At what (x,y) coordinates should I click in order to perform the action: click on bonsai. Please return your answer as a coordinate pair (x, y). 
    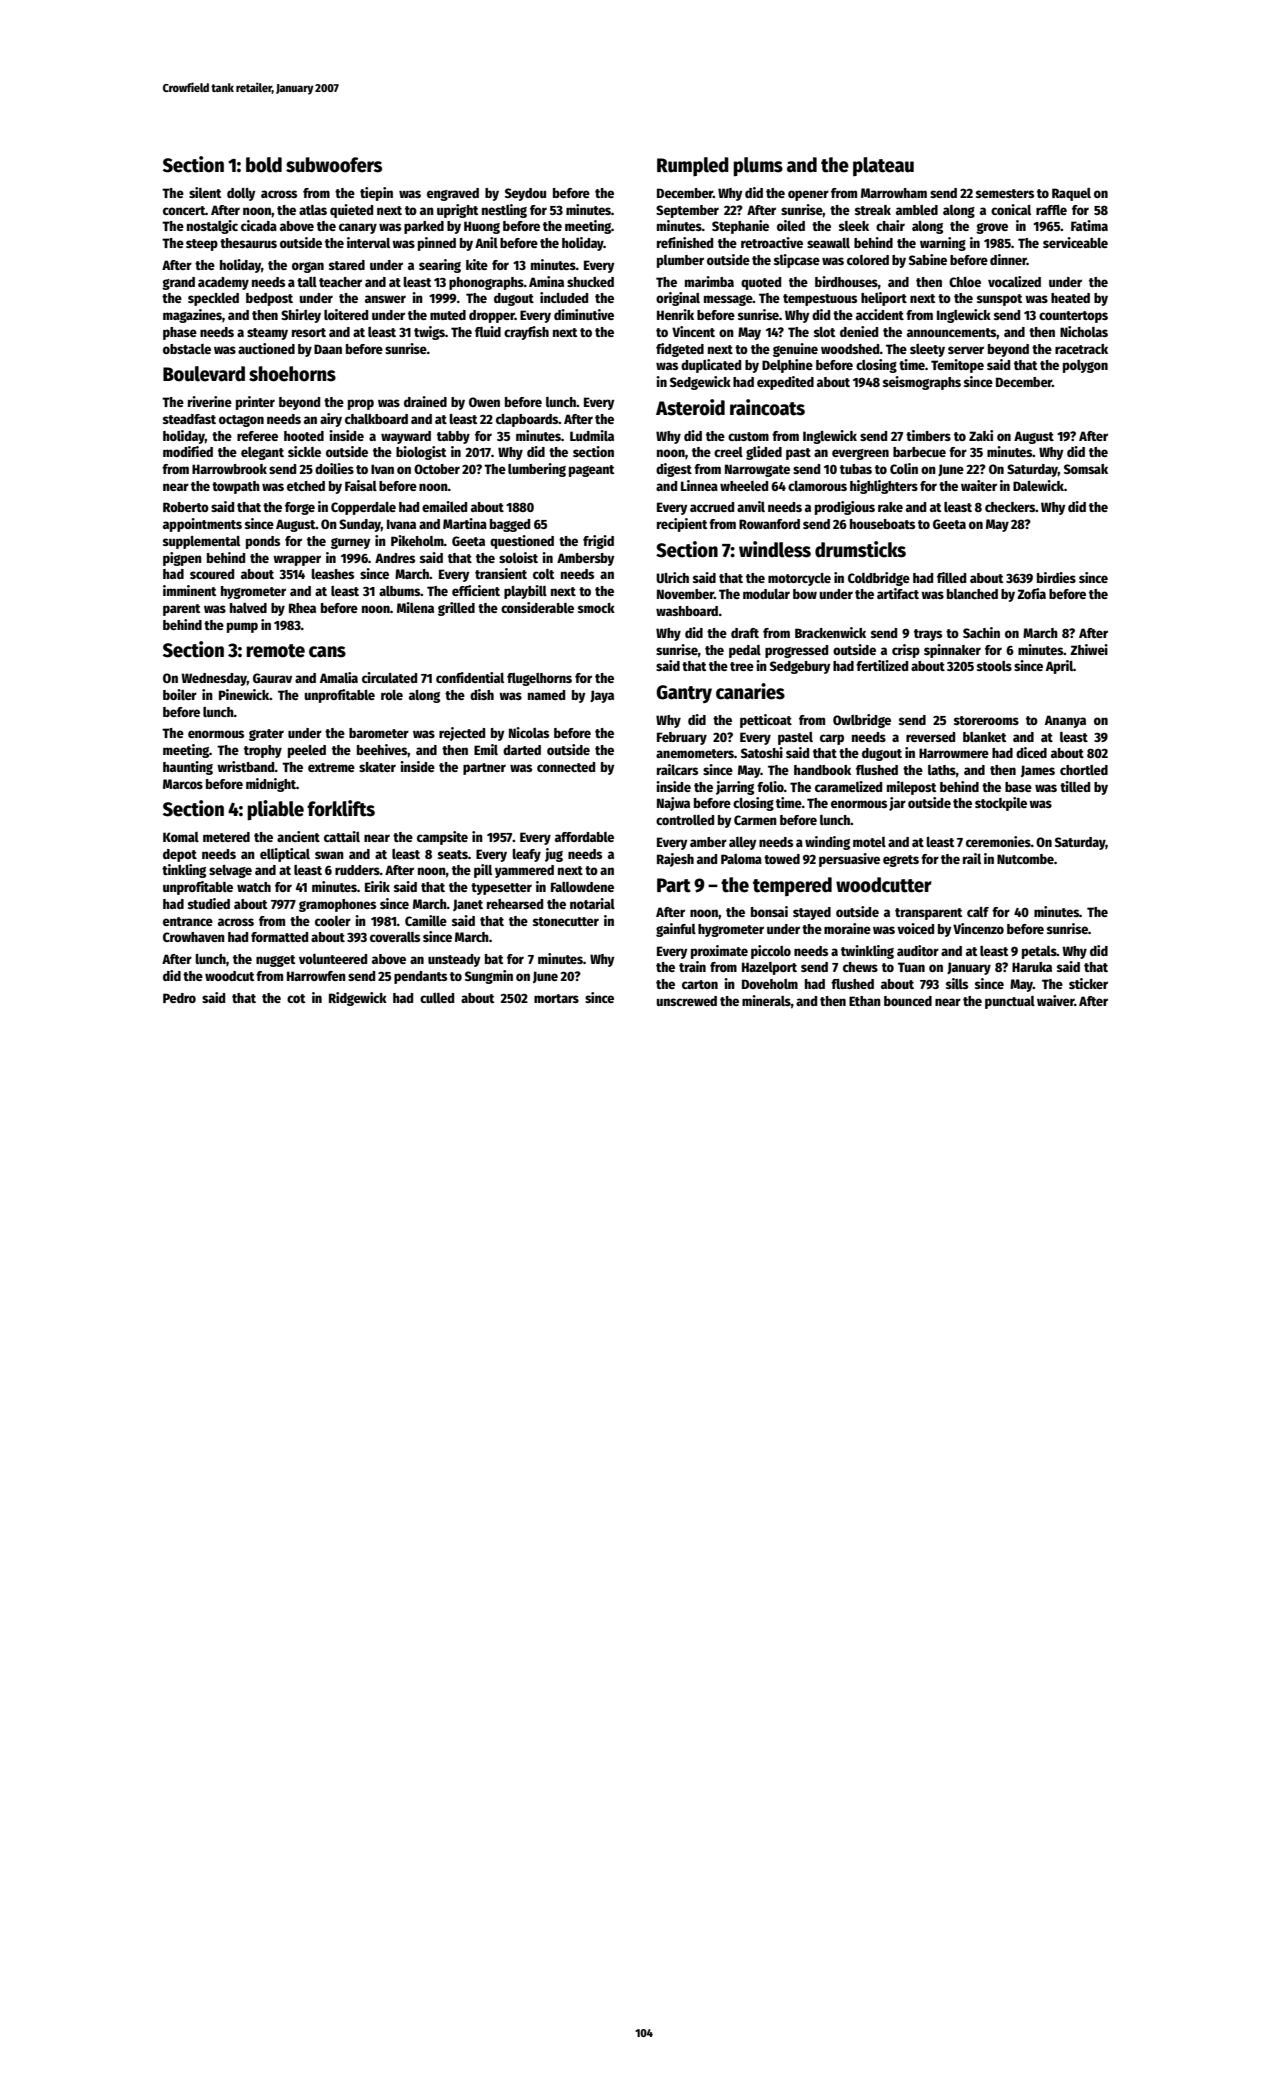
    Looking at the image, I should click on (769, 911).
